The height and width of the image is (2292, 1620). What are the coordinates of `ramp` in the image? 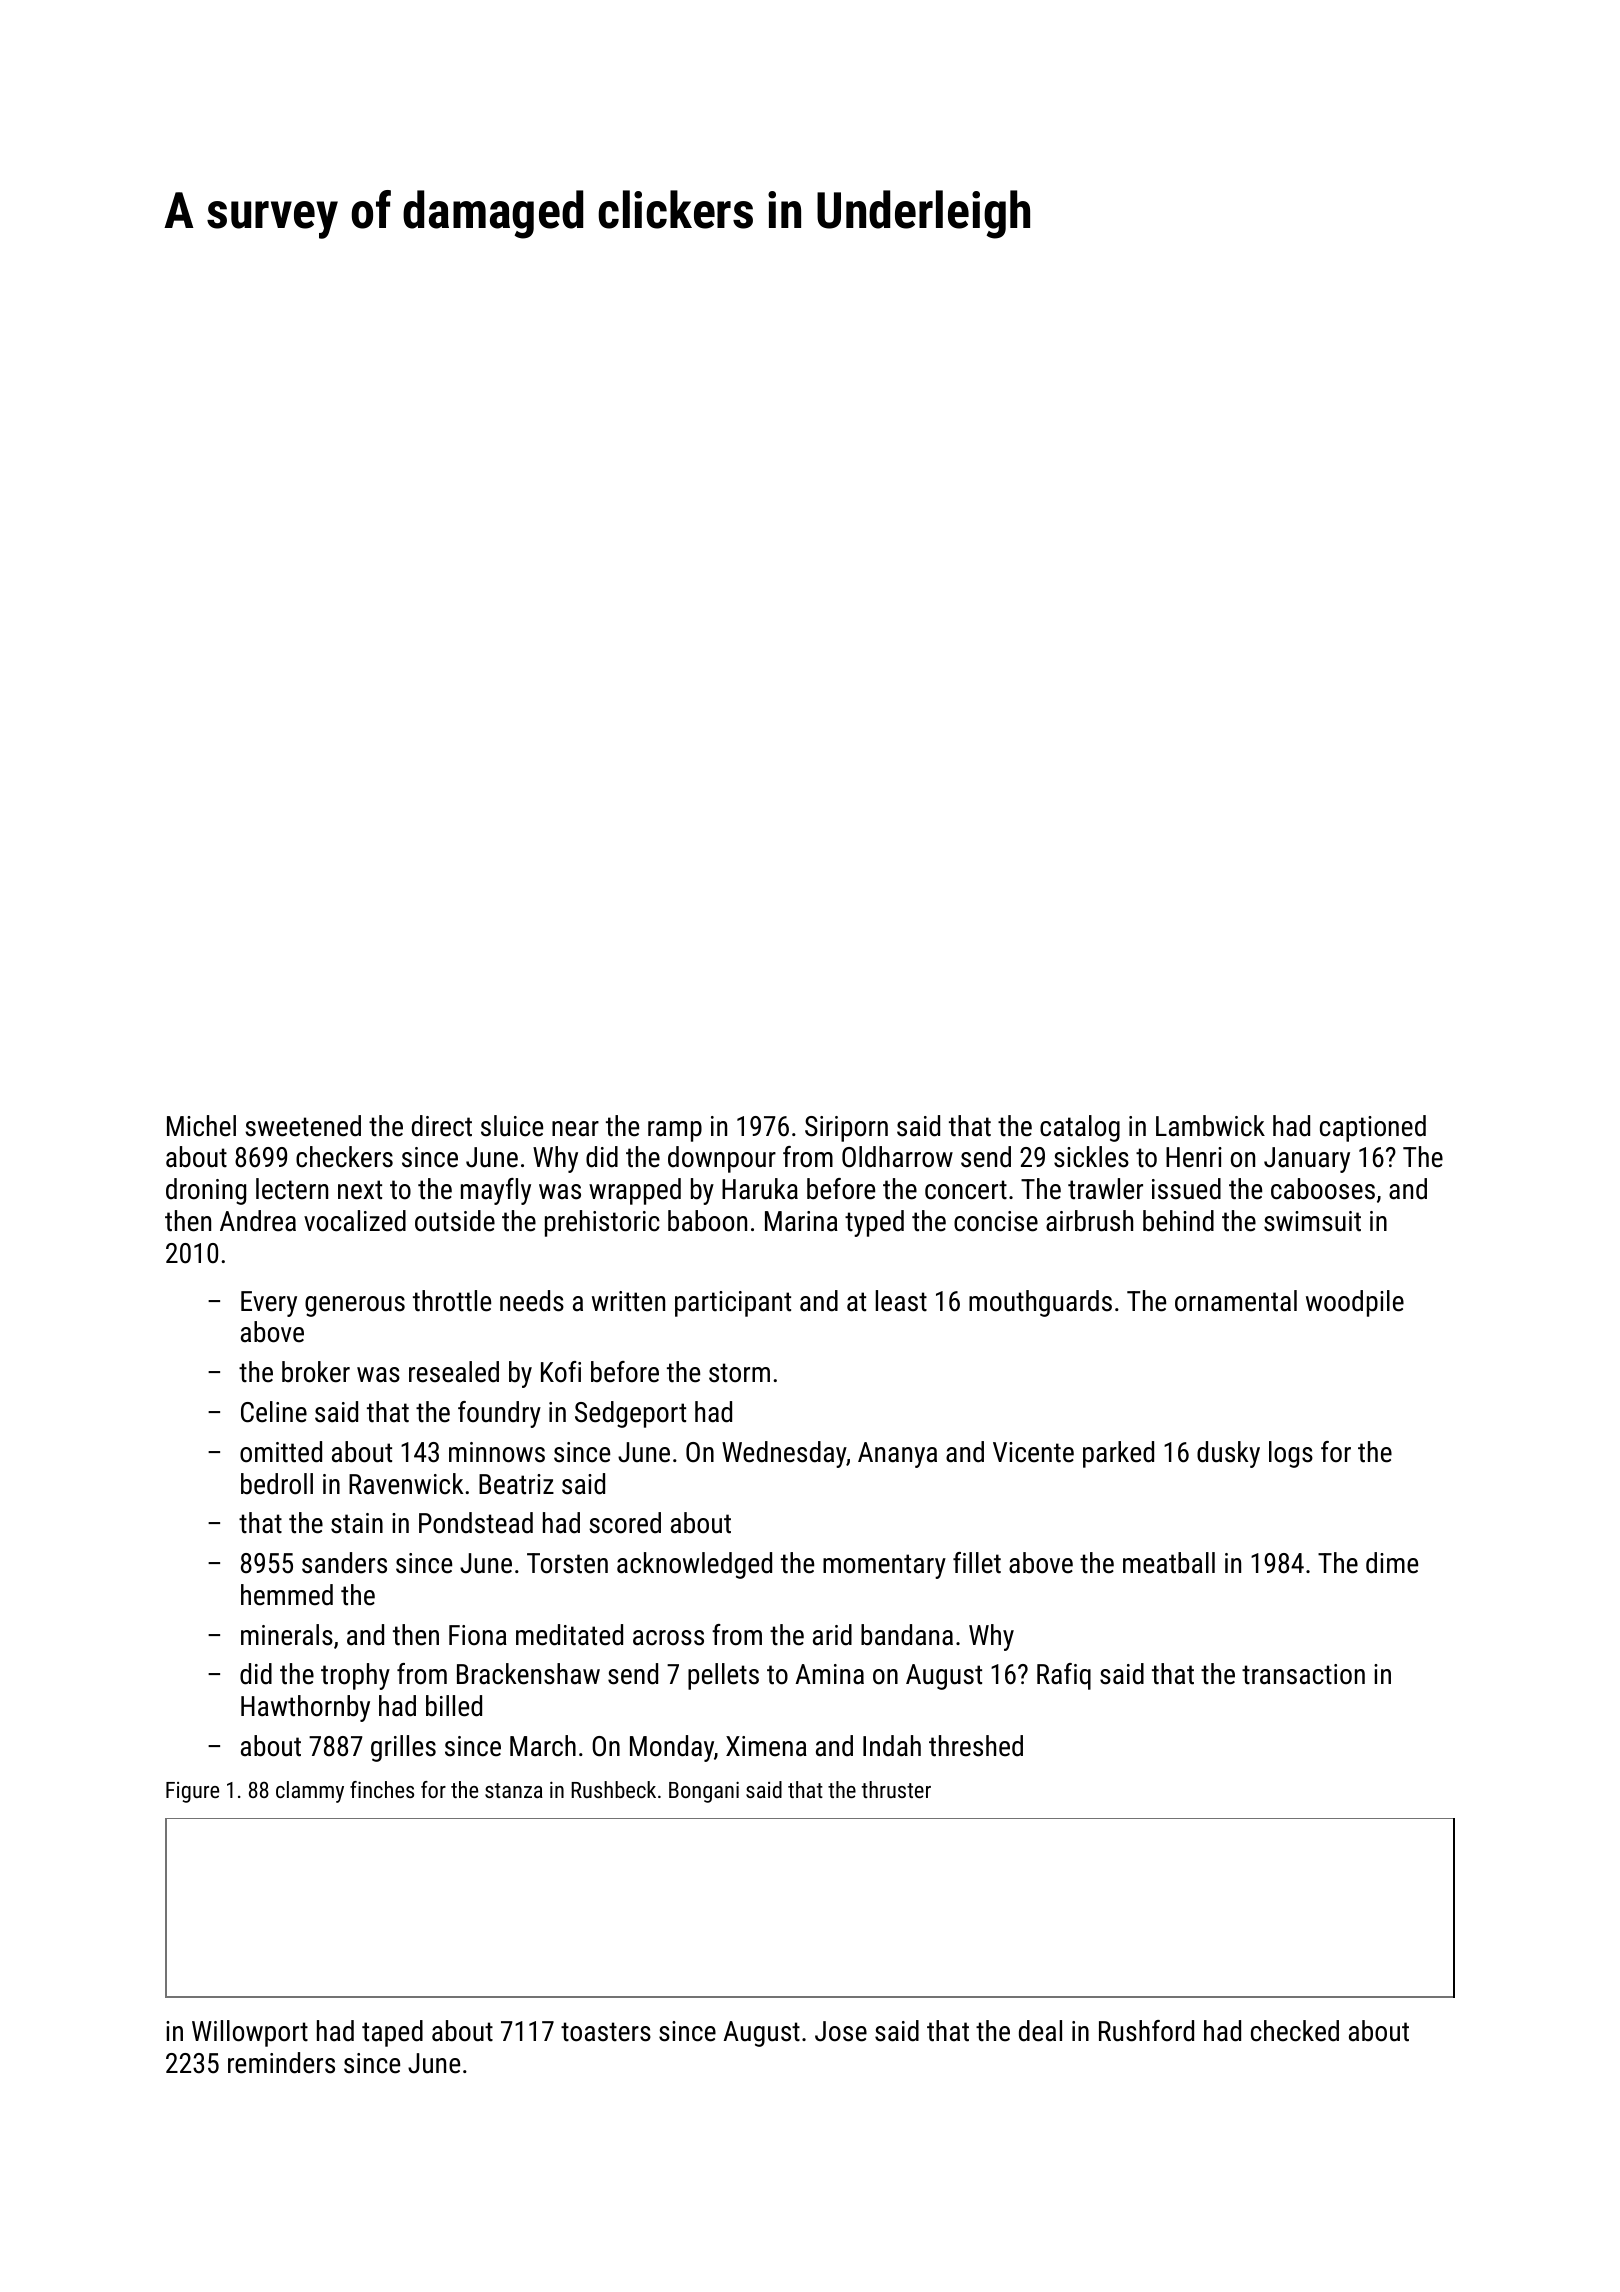 It's located at (675, 1131).
